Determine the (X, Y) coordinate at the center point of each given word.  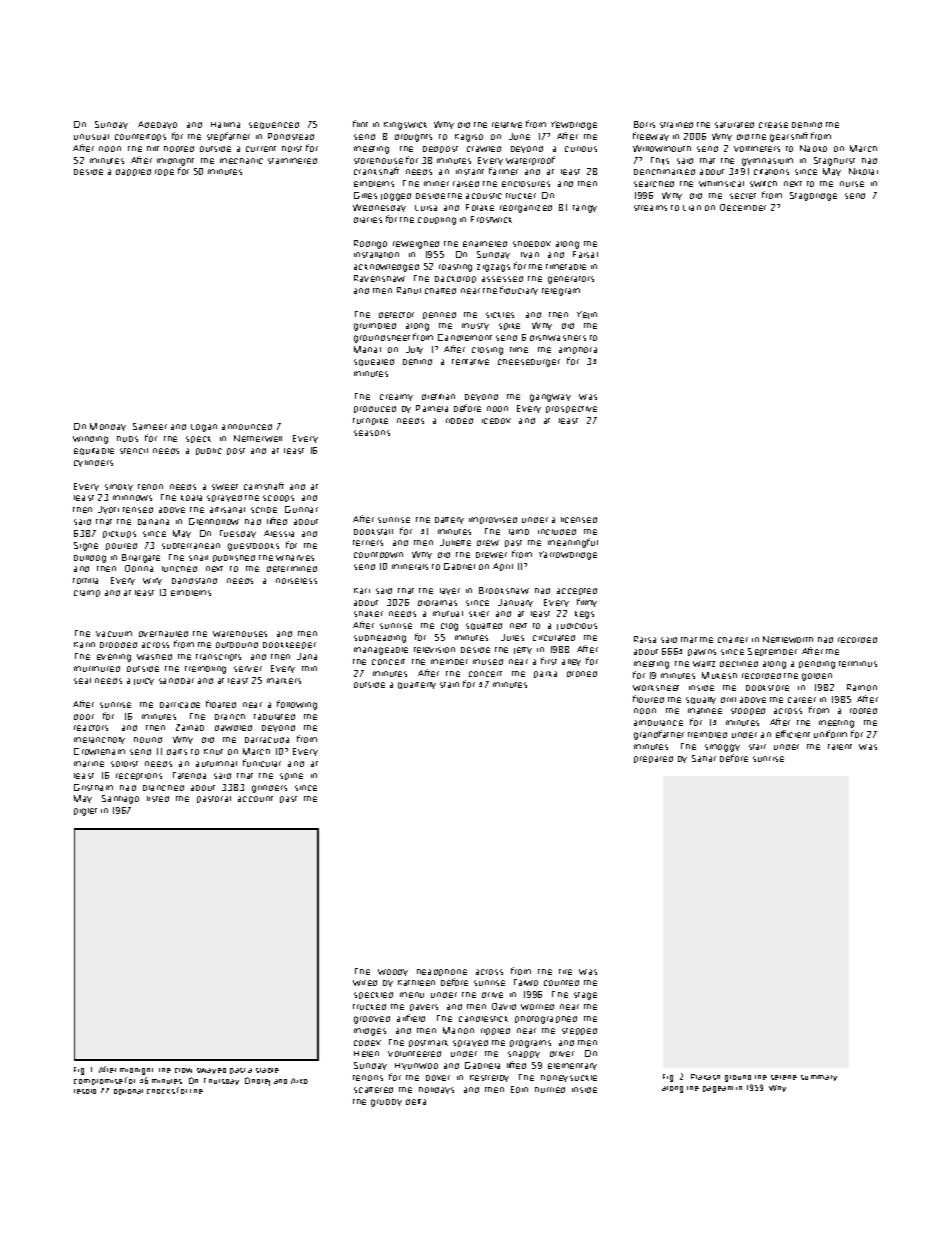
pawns (702, 652)
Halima (225, 125)
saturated (734, 125)
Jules (512, 637)
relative (507, 125)
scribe (264, 510)
